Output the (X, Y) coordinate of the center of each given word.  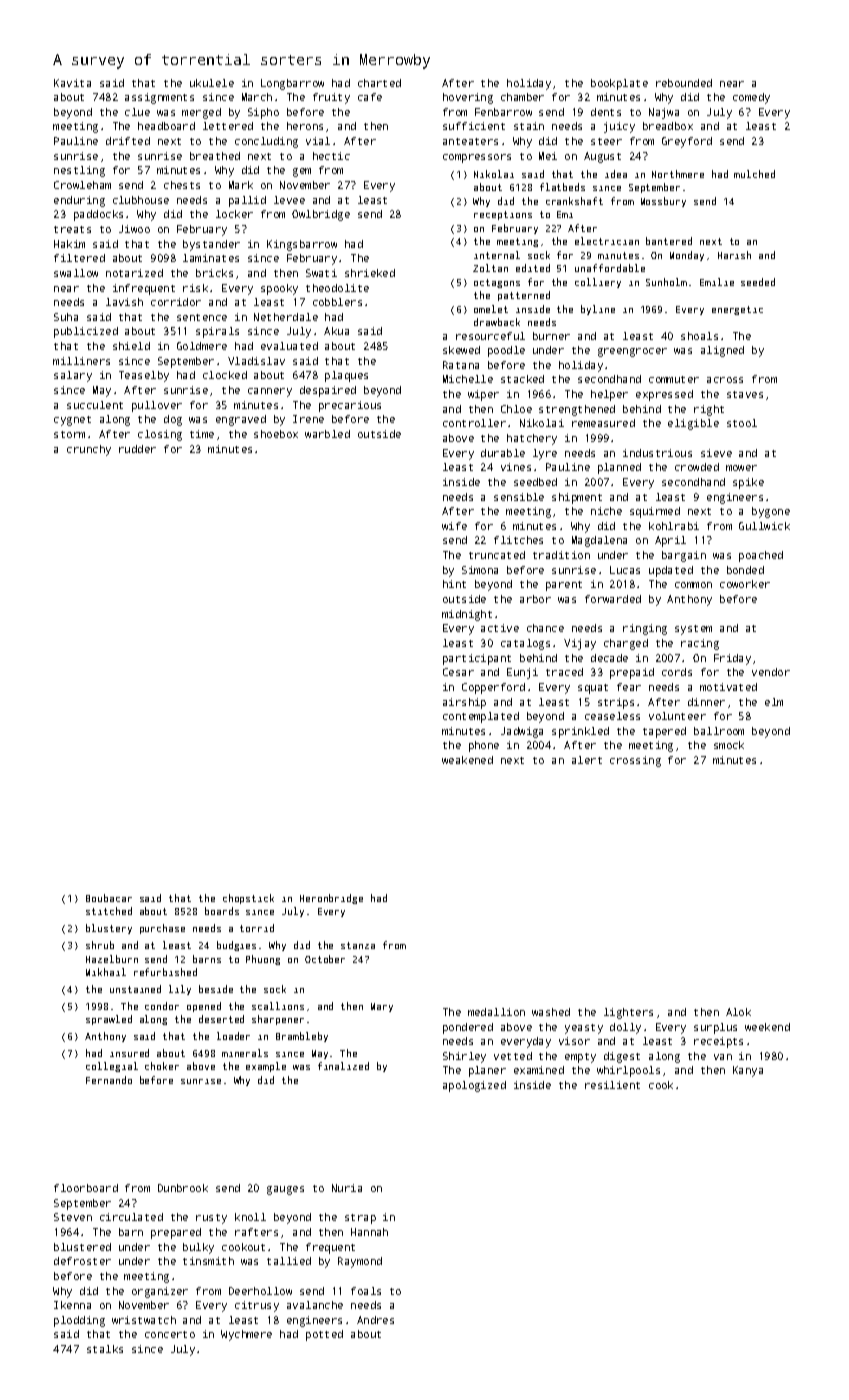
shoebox (276, 434)
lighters (628, 1013)
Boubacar (109, 898)
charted (379, 83)
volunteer (677, 716)
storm (69, 434)
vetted (513, 1056)
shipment (577, 498)
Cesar (458, 672)
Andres (375, 1320)
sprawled (109, 1020)
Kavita (72, 83)
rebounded (684, 83)
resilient (612, 1085)
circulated (131, 1217)
